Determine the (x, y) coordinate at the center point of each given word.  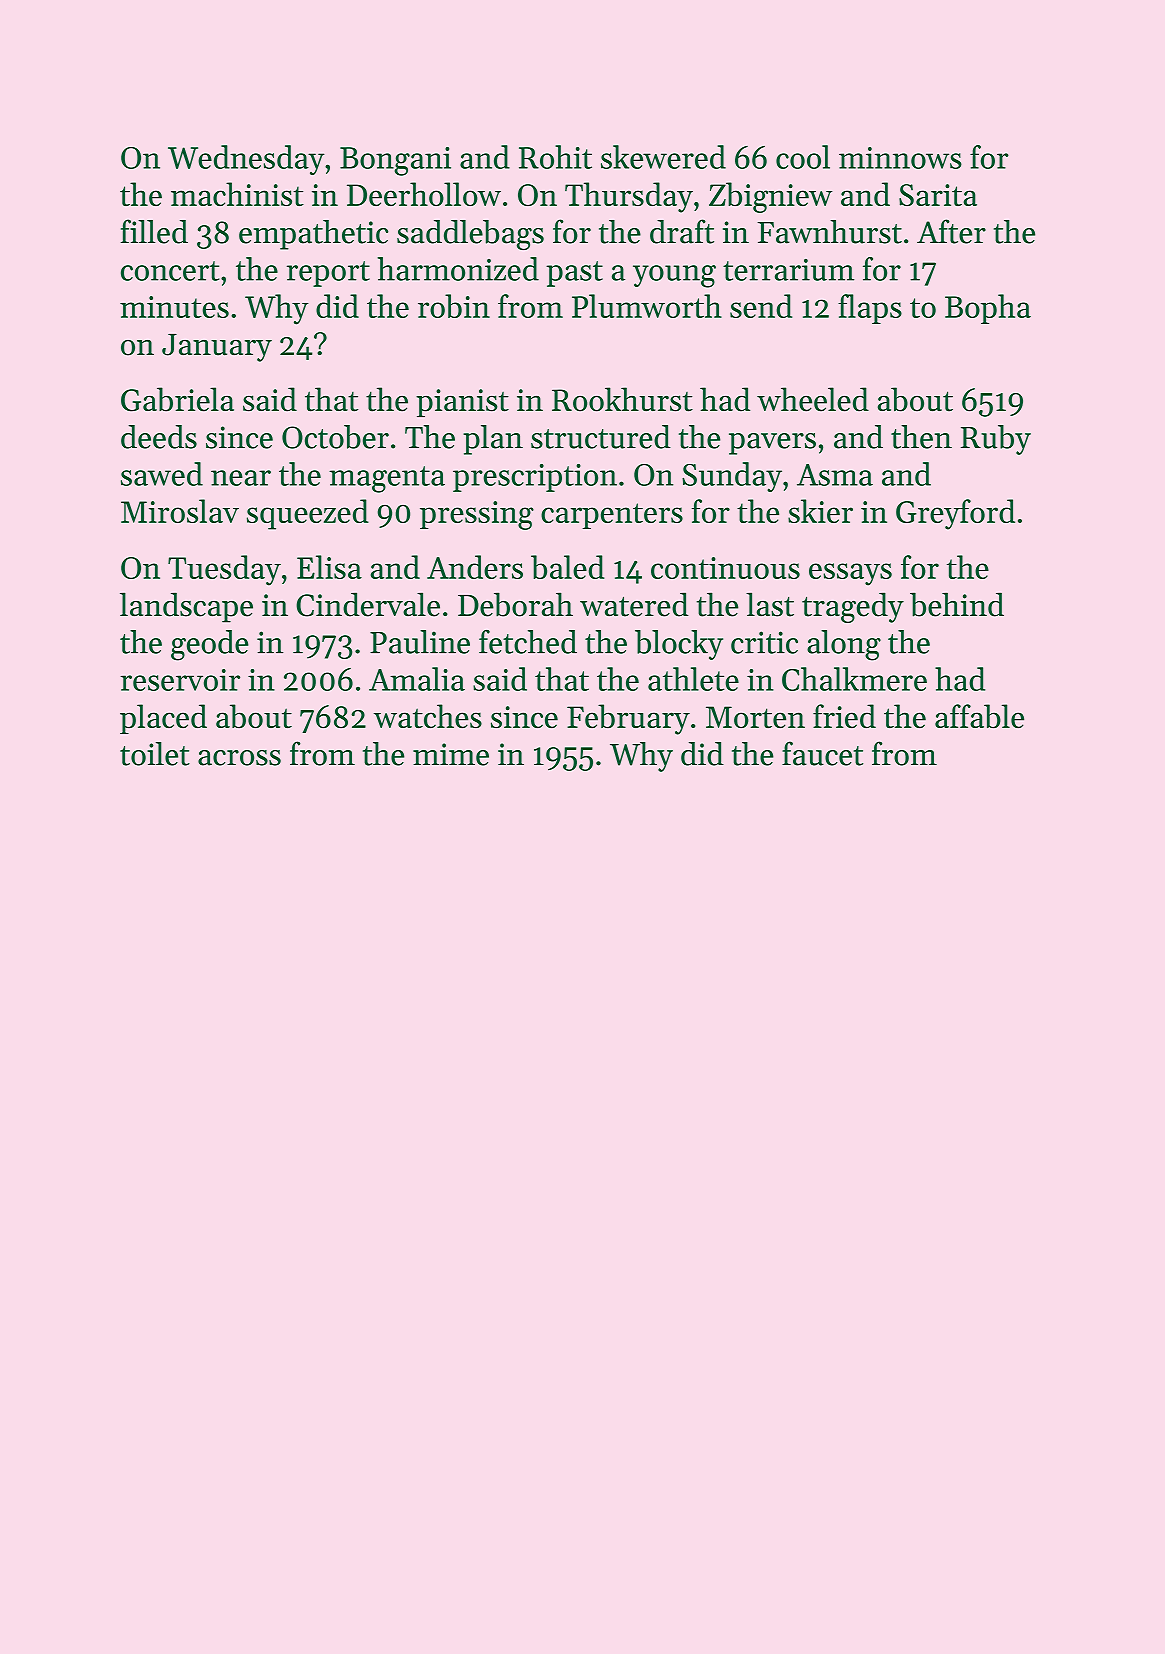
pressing (477, 515)
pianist (462, 403)
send (761, 306)
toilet (155, 754)
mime (451, 754)
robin (454, 306)
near (241, 478)
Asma (835, 475)
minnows (900, 158)
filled (154, 231)
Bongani (395, 161)
